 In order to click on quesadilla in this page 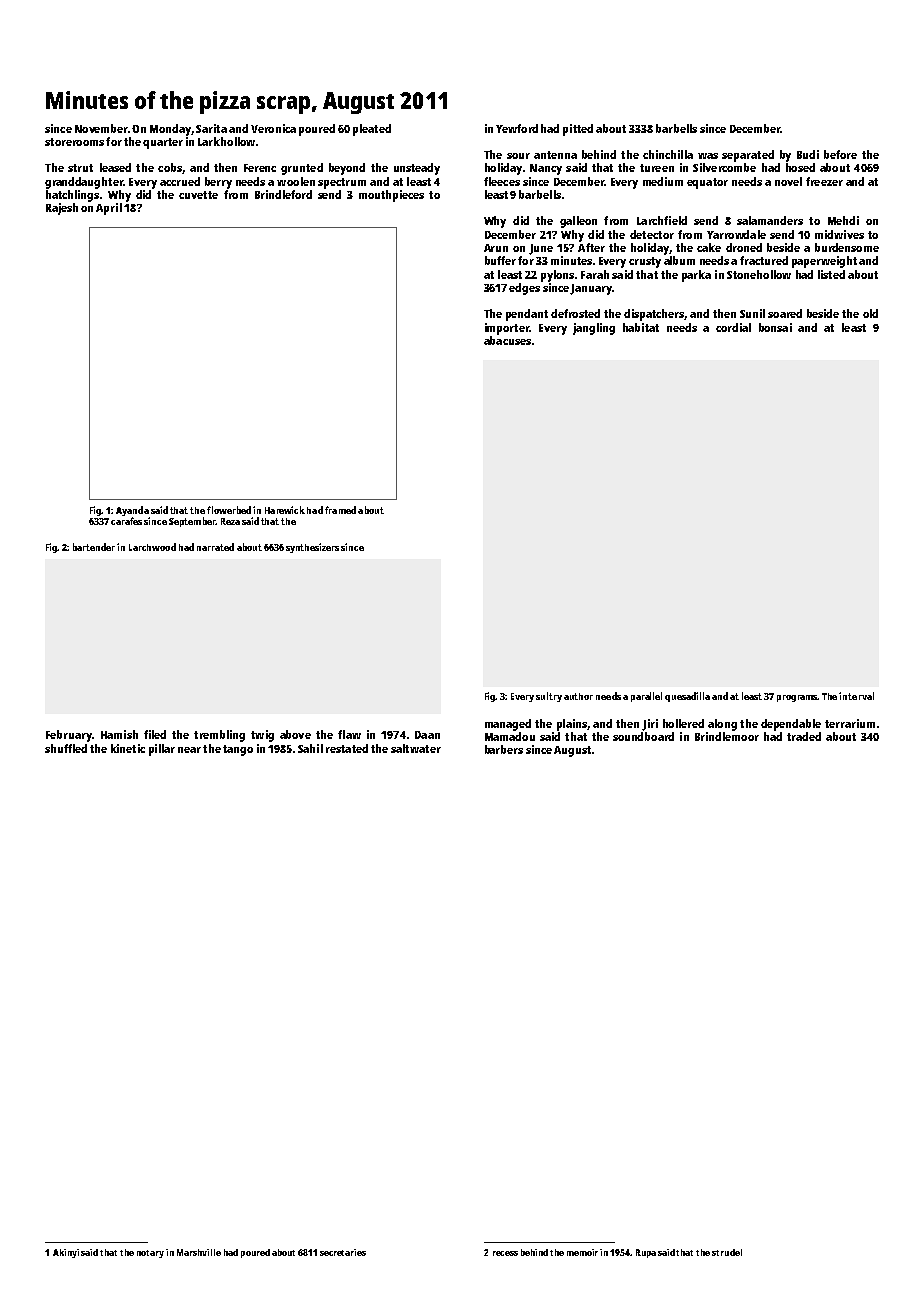, I will do `click(687, 697)`.
